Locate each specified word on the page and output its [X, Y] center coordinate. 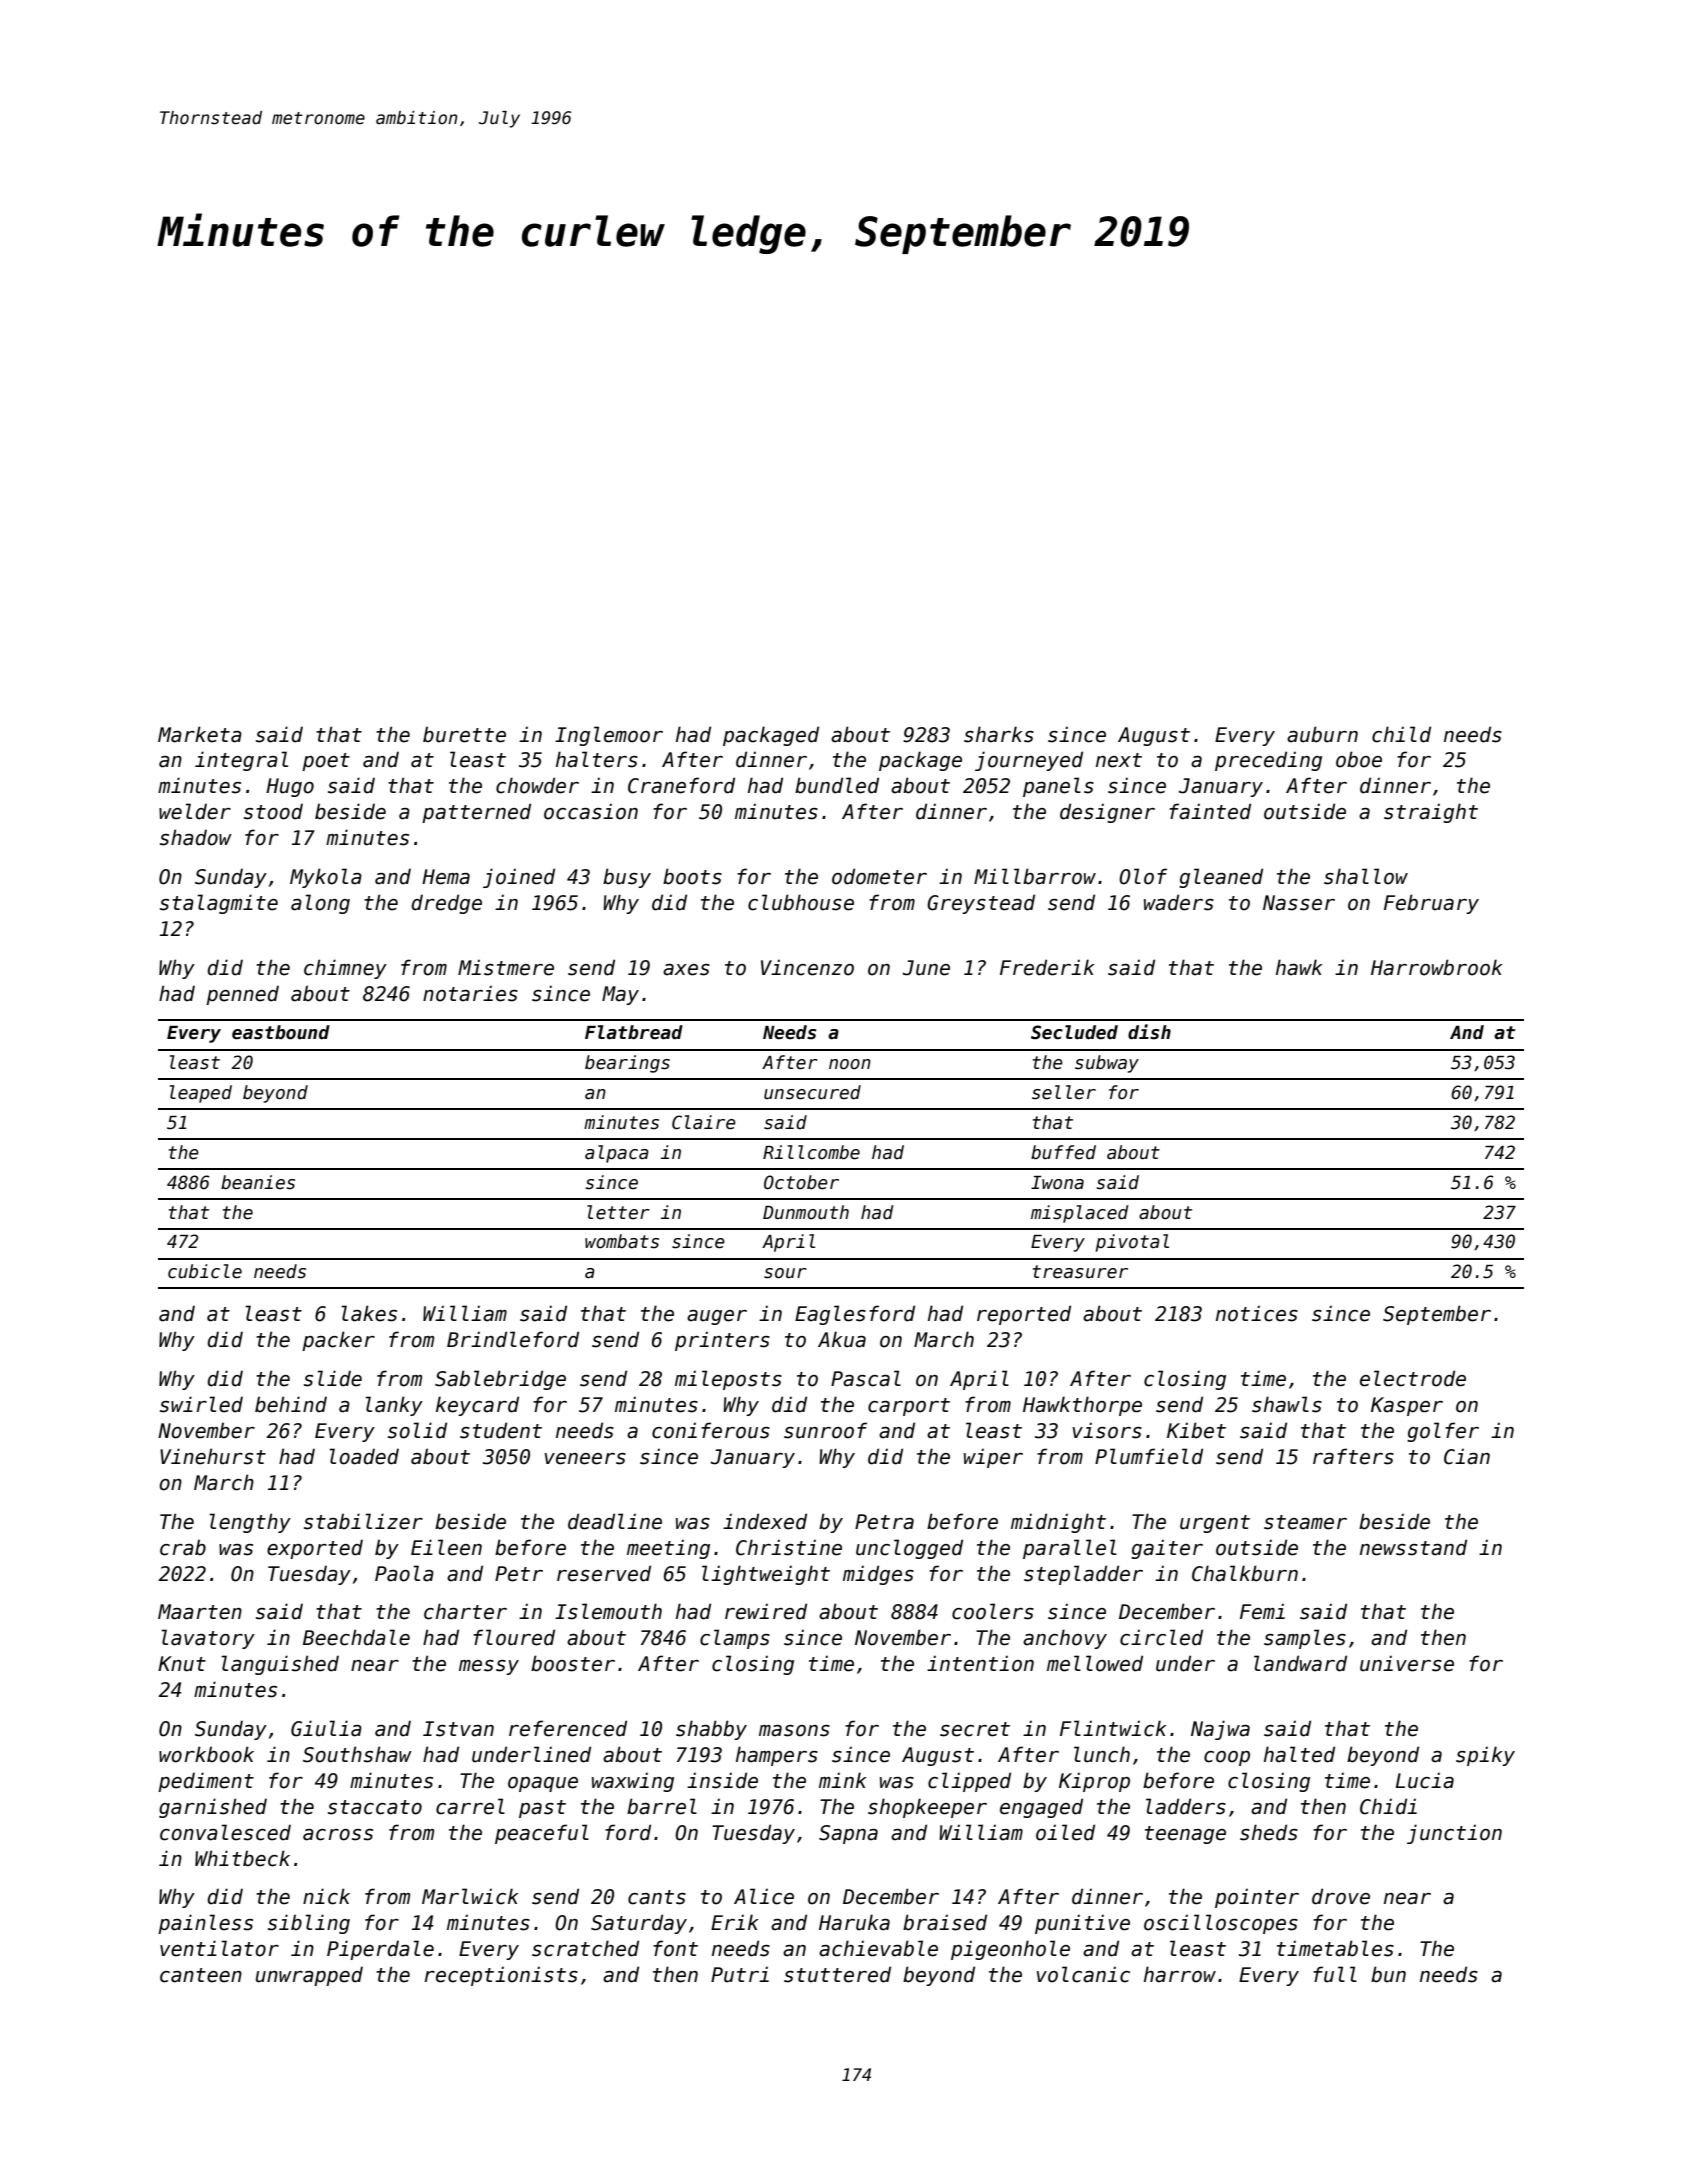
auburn [1322, 734]
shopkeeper [927, 1808]
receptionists [501, 1976]
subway [1107, 1064]
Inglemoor [609, 736]
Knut [182, 1664]
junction [1454, 1834]
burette [464, 734]
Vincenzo [807, 967]
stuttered [837, 1974]
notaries [470, 993]
